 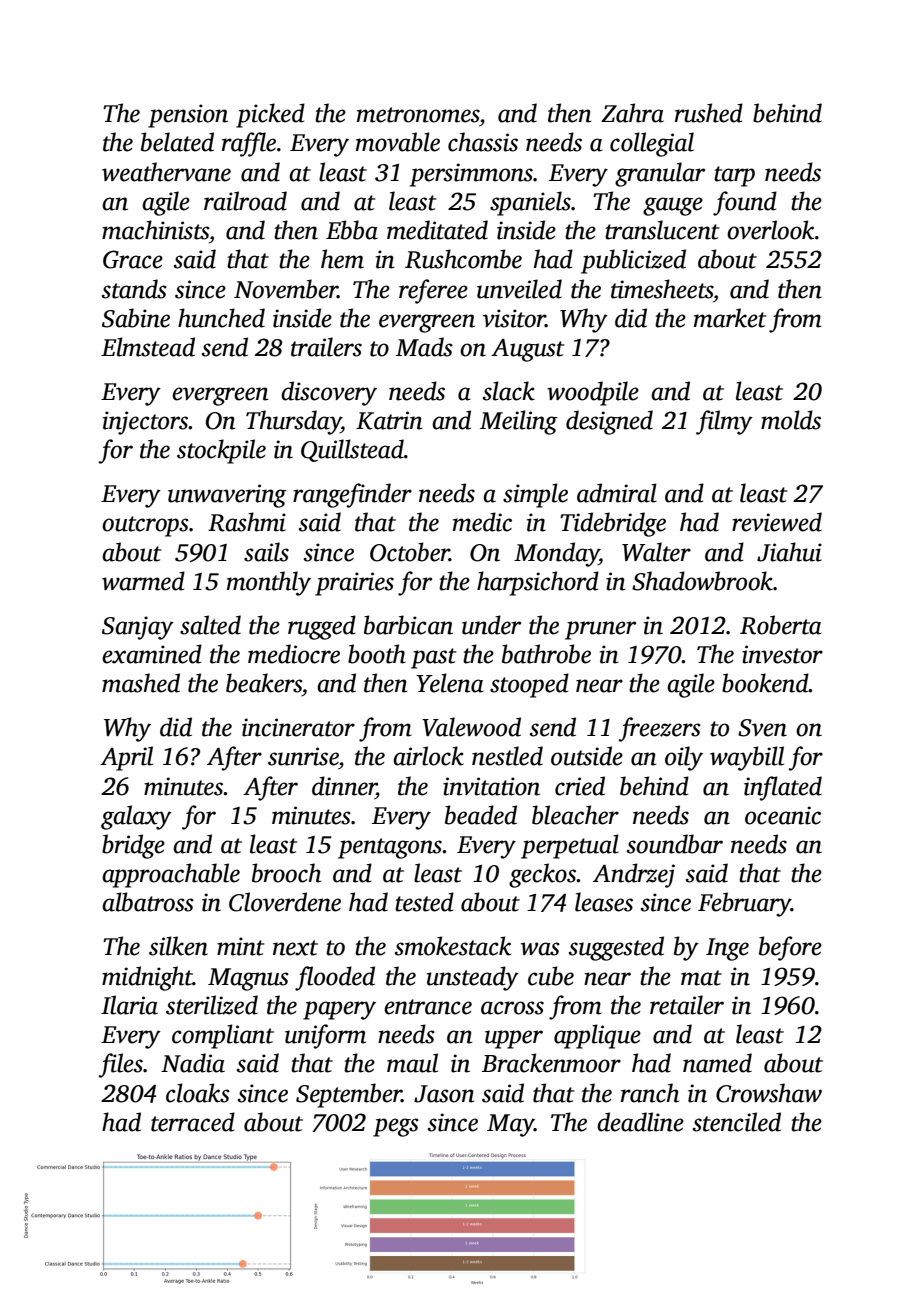 I want to click on sails, so click(x=266, y=552).
